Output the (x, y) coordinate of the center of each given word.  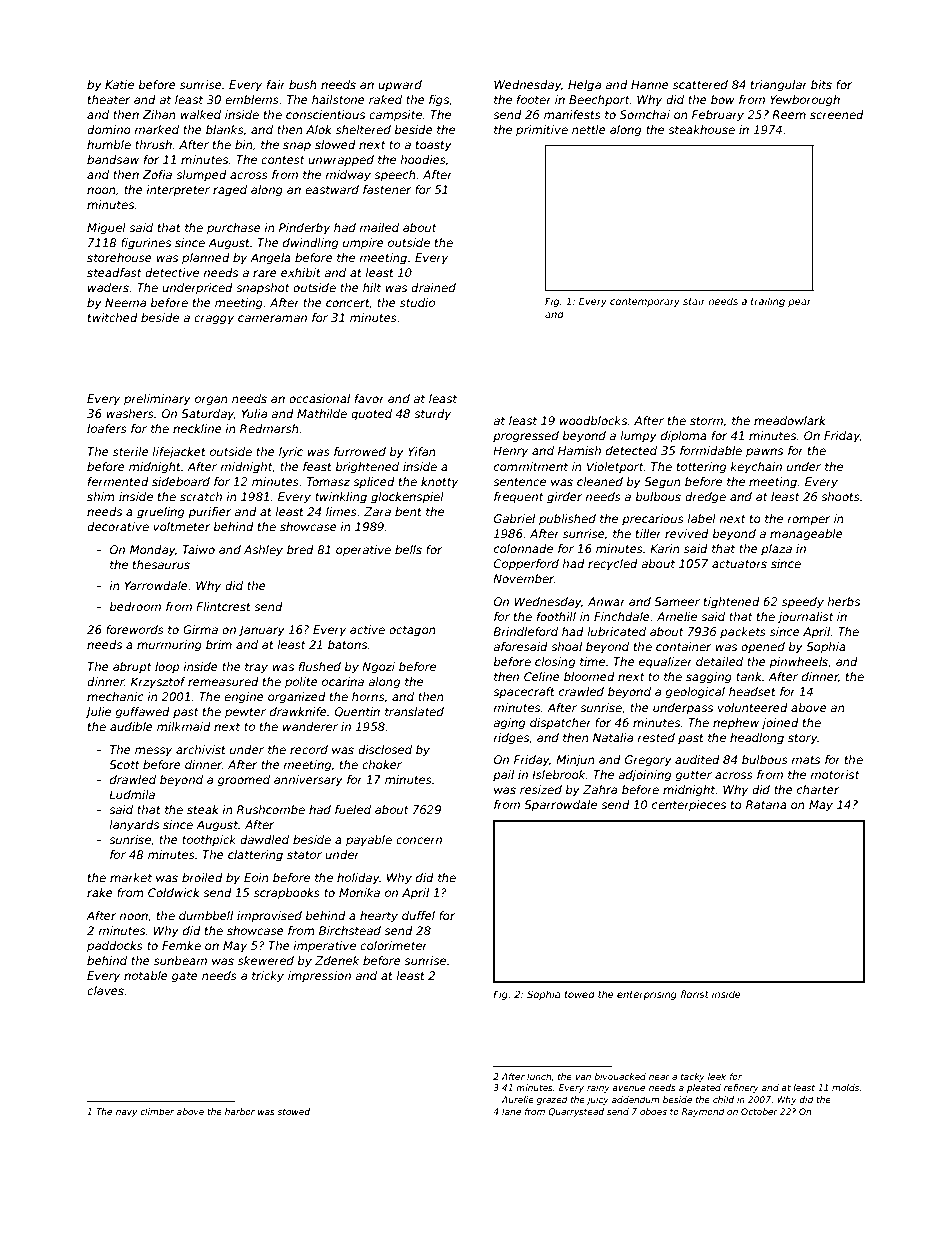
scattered (700, 84)
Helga (584, 86)
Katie (119, 84)
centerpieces (689, 806)
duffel (418, 915)
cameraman (272, 318)
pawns (764, 453)
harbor (240, 1111)
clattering (255, 856)
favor (370, 398)
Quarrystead (576, 1112)
